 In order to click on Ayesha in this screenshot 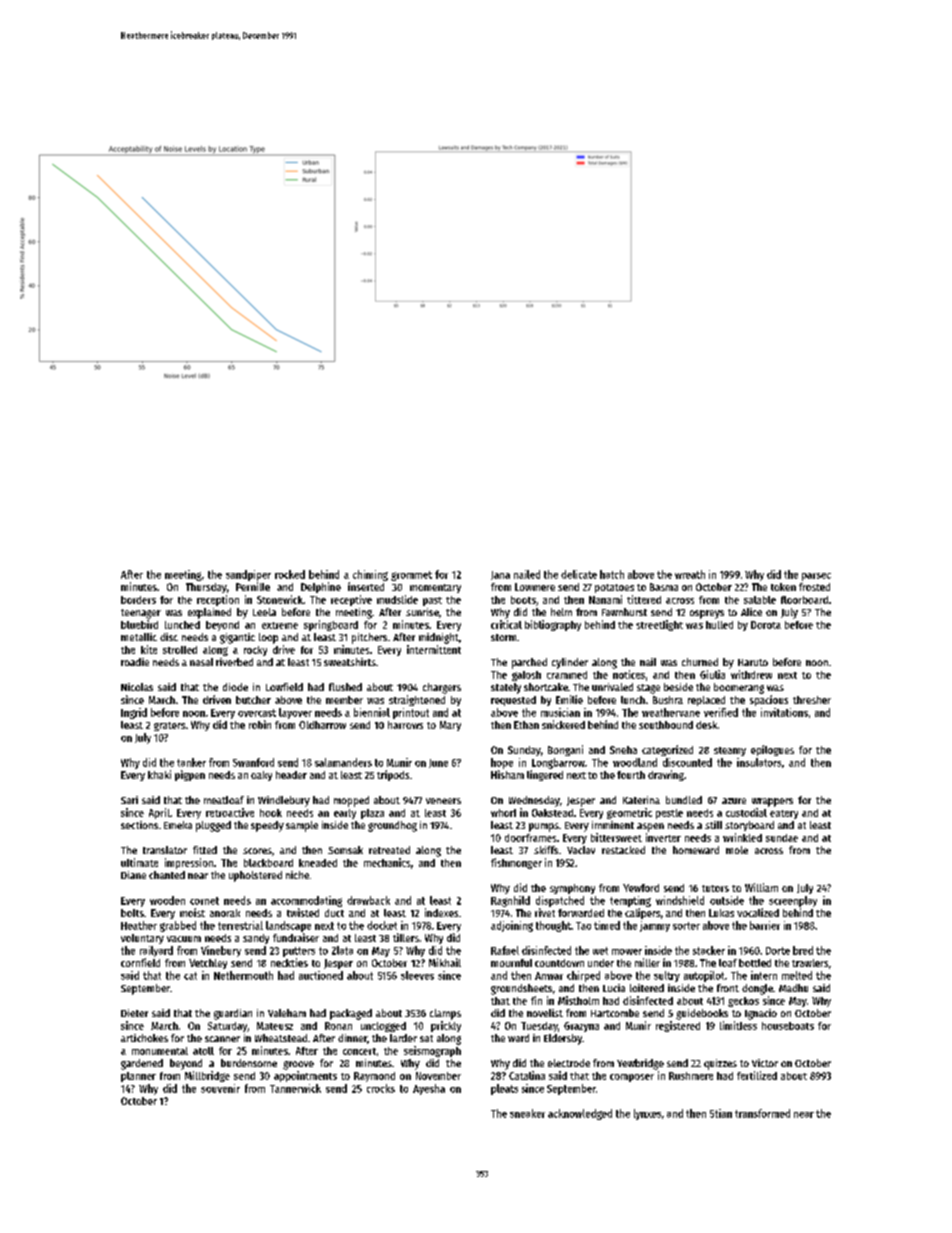, I will do `click(429, 1089)`.
